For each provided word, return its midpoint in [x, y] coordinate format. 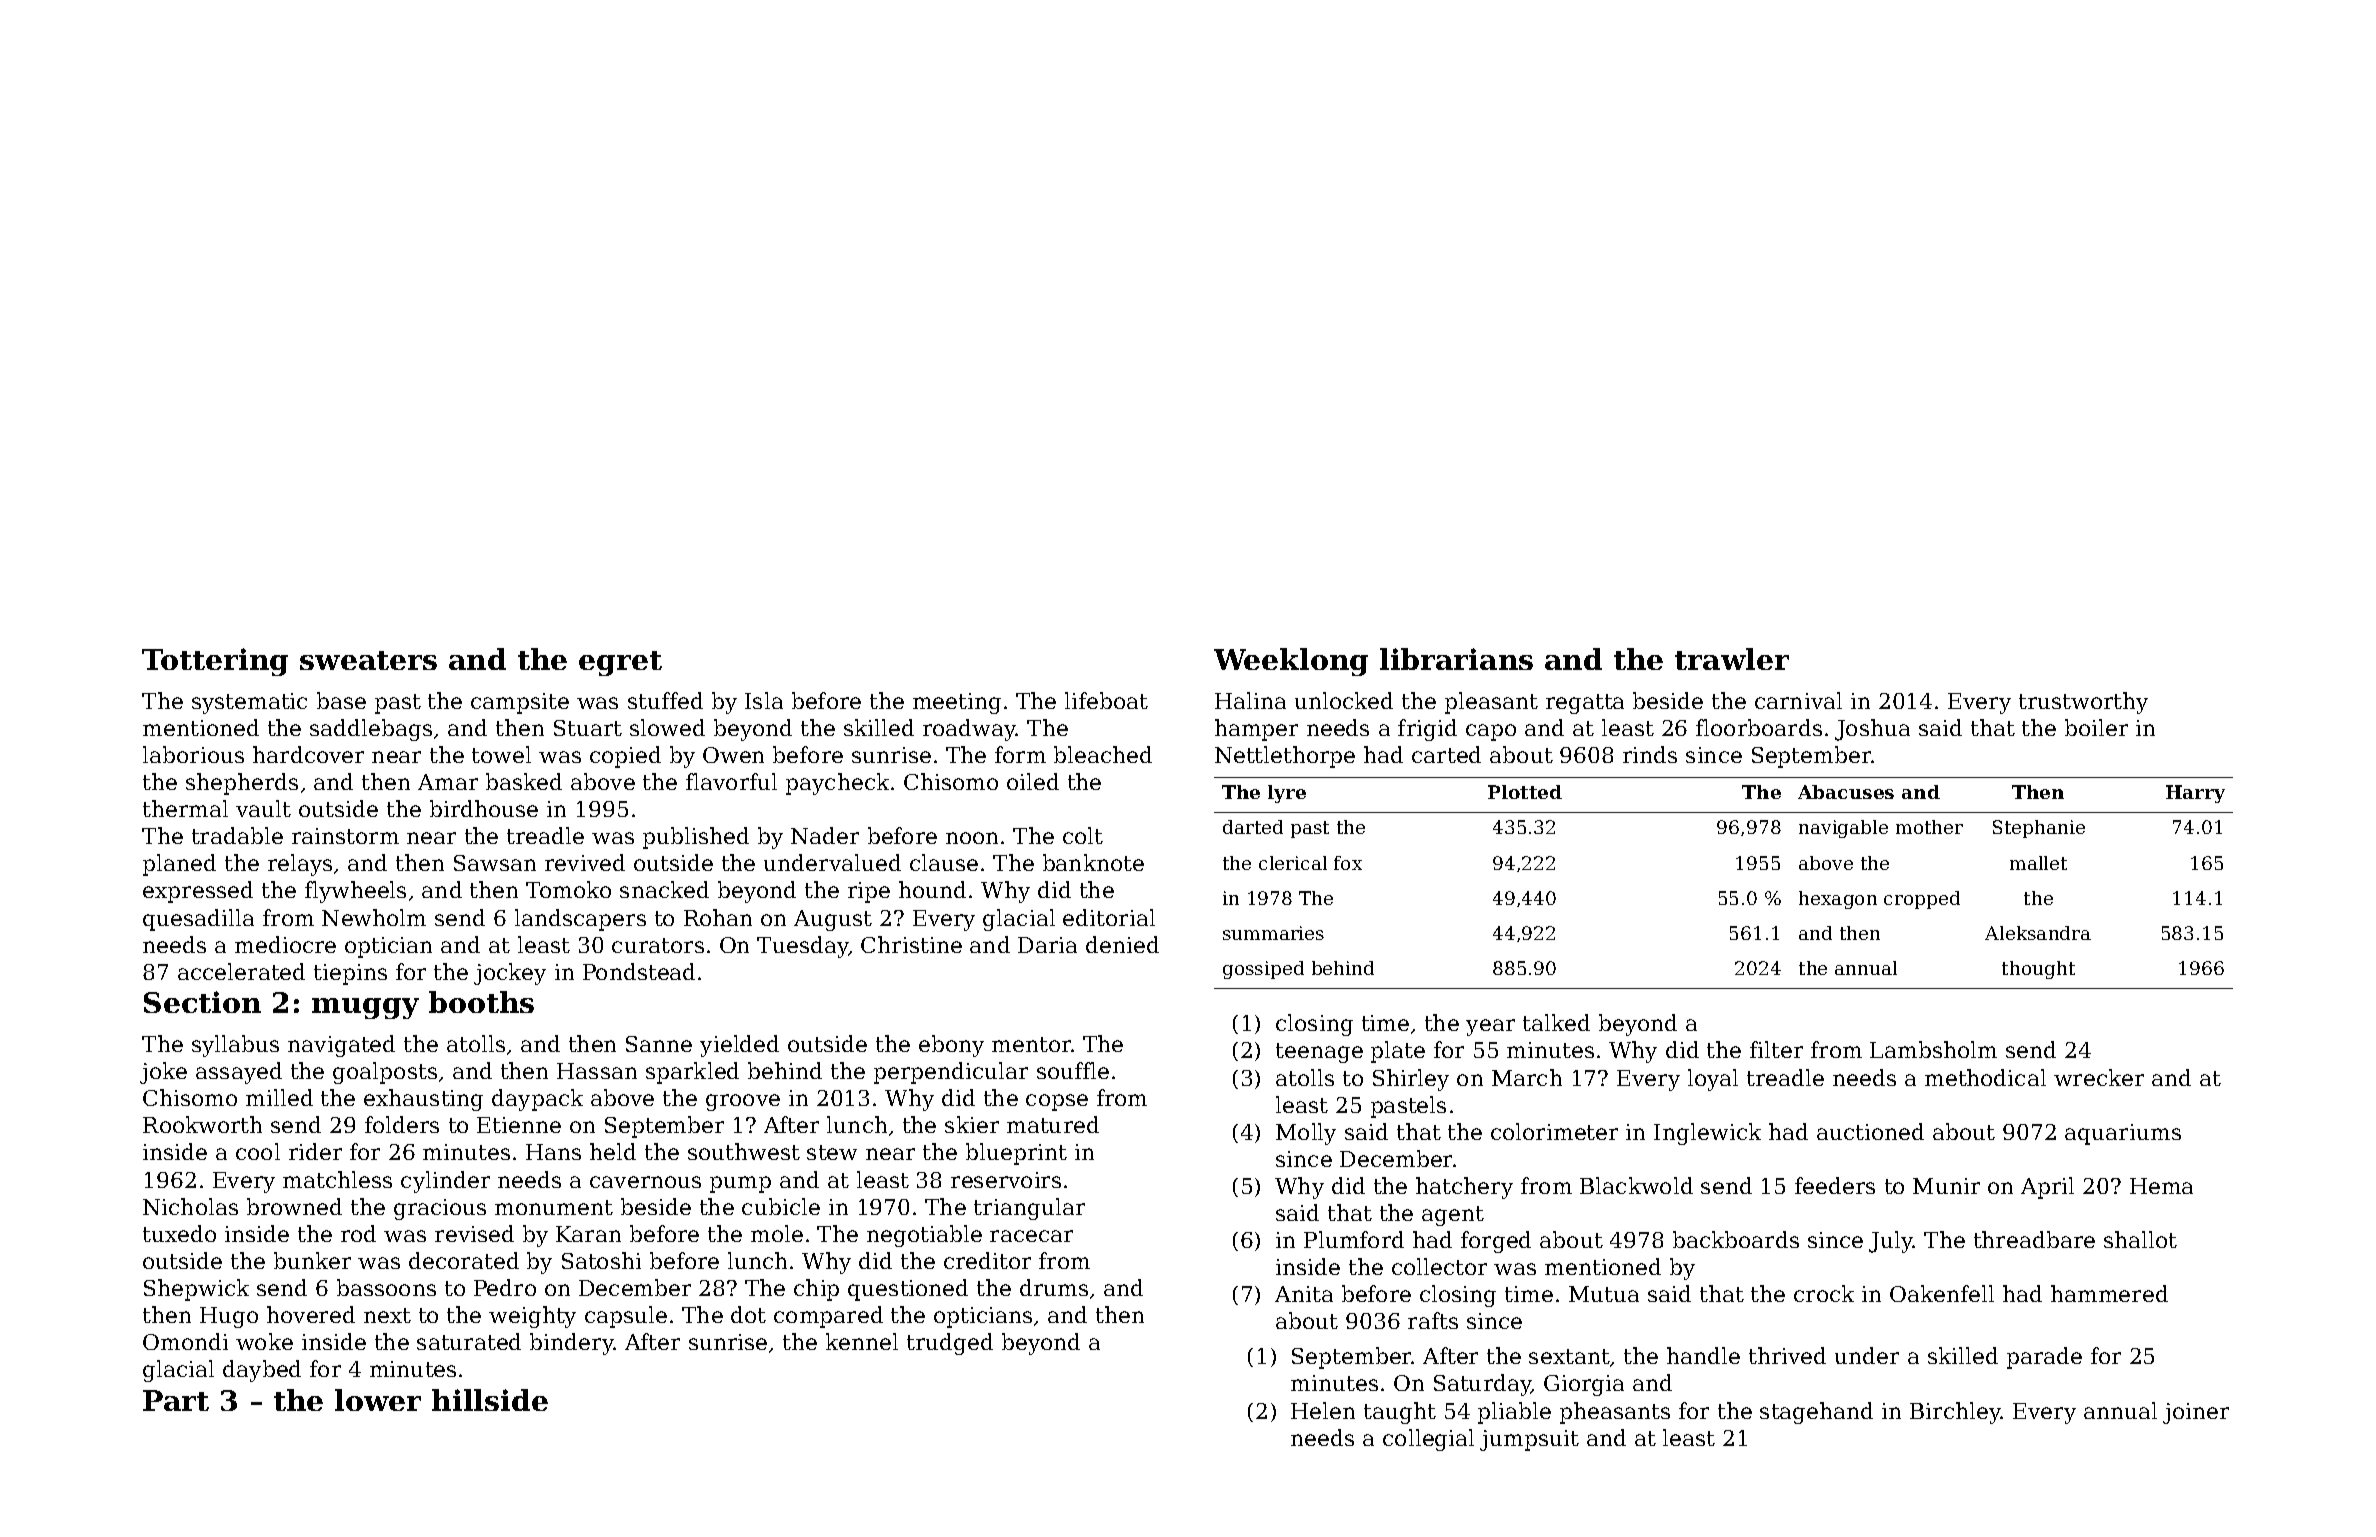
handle [1703, 1355]
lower [378, 1400]
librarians [1456, 659]
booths [481, 1002]
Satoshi [601, 1260]
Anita [1304, 1294]
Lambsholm [1933, 1049]
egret [620, 663]
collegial [1428, 1440]
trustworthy [2083, 703]
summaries [1273, 933]
